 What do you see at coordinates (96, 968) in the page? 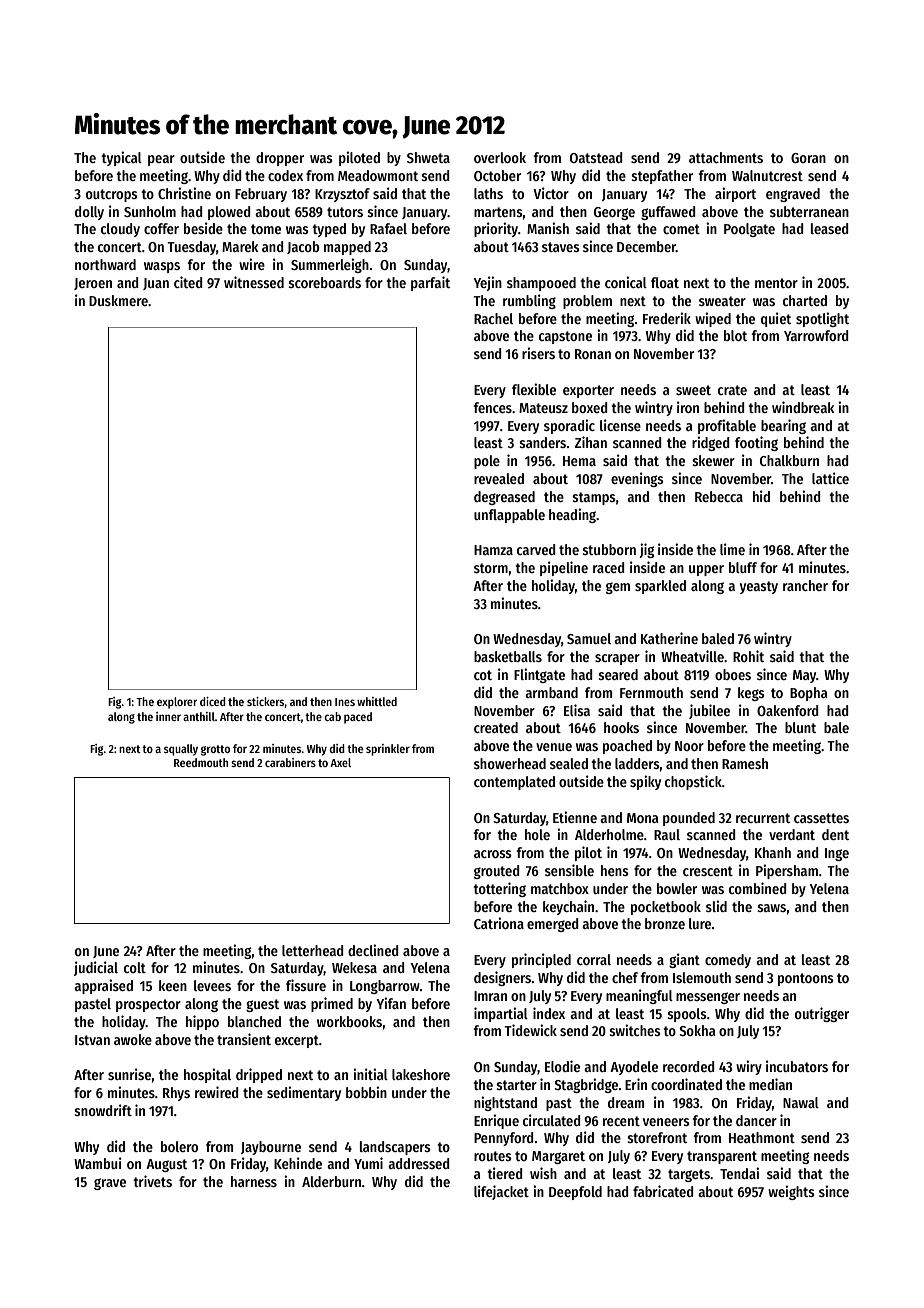
I see `judicial` at bounding box center [96, 968].
